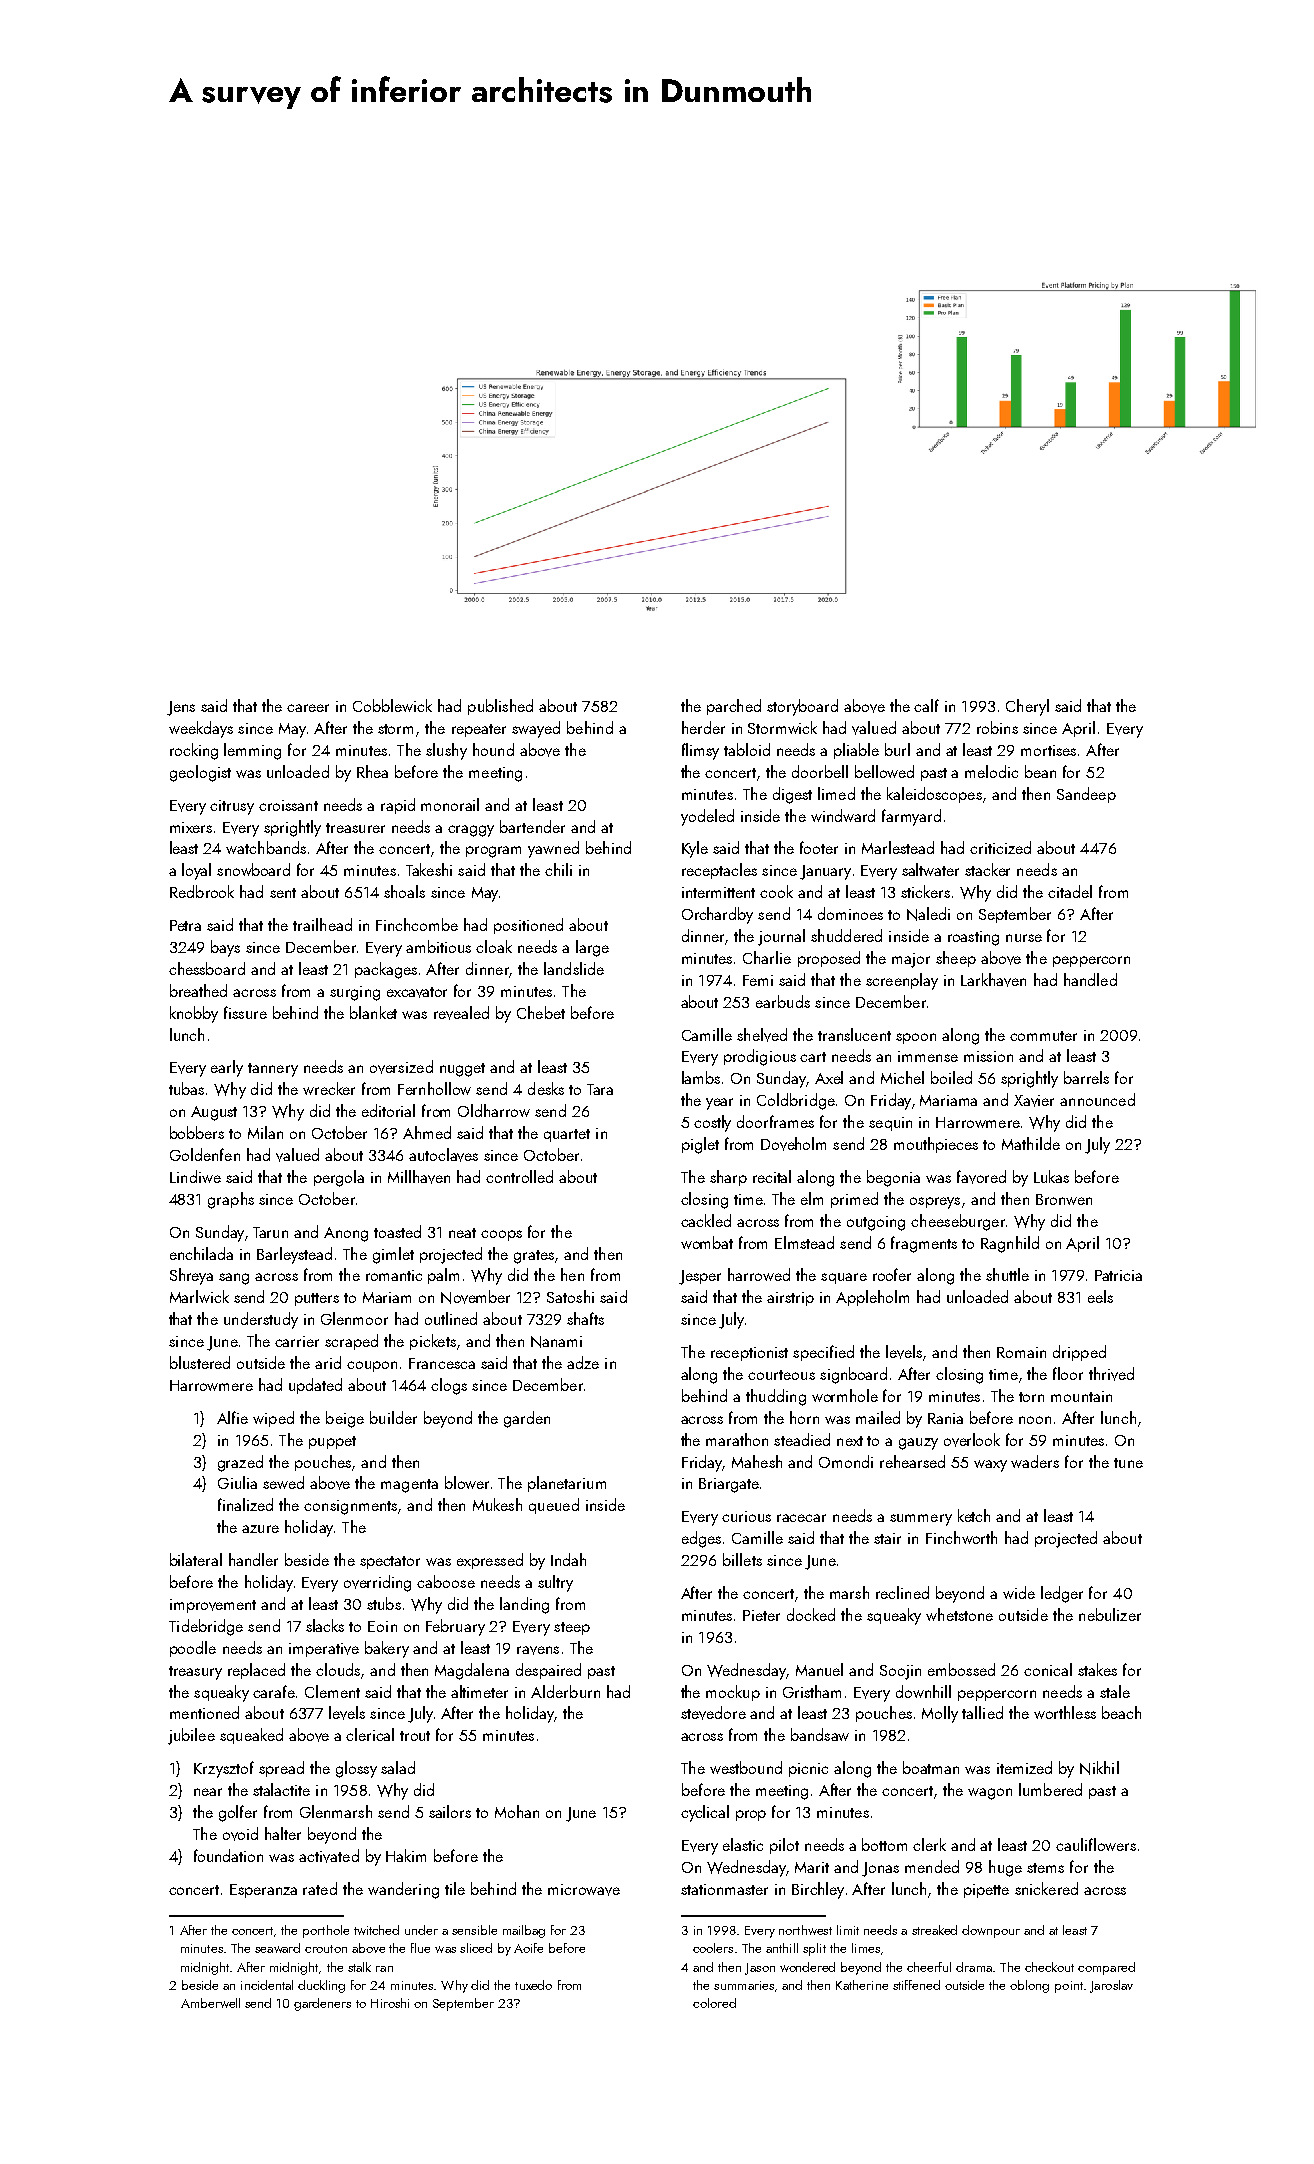  Describe the element at coordinates (210, 2003) in the document. I see `Amberwell` at that location.
